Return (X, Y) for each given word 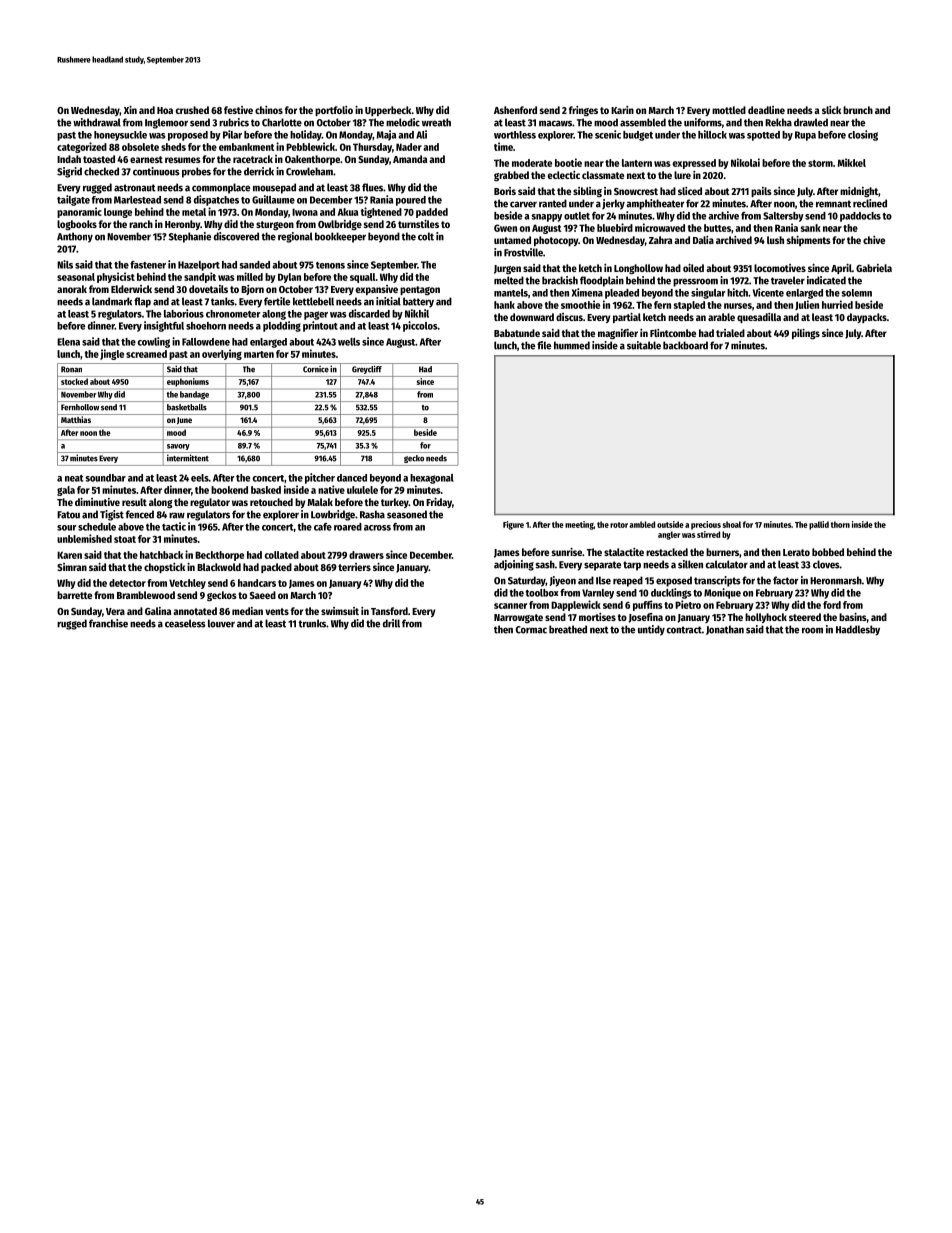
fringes (583, 111)
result (134, 502)
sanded (255, 265)
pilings (806, 334)
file (544, 345)
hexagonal (432, 479)
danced (352, 478)
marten (259, 354)
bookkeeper (340, 237)
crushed (192, 110)
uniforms (703, 122)
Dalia (703, 240)
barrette (74, 595)
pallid (819, 525)
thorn (840, 524)
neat (74, 478)
